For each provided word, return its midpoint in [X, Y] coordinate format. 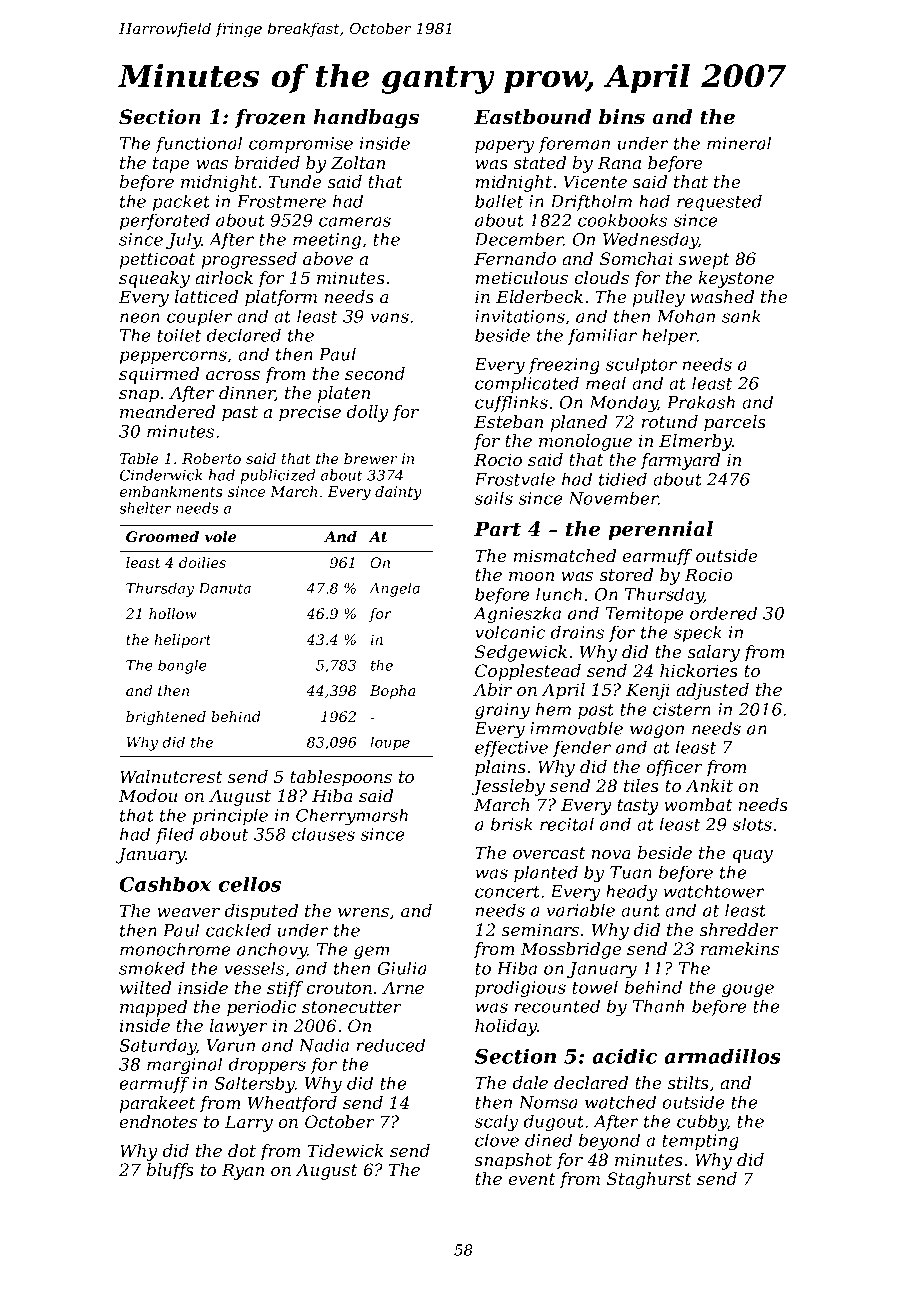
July [184, 240]
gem [371, 952]
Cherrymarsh [352, 816]
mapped [153, 1008]
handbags [366, 119]
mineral [739, 143]
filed [174, 835]
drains [577, 632]
